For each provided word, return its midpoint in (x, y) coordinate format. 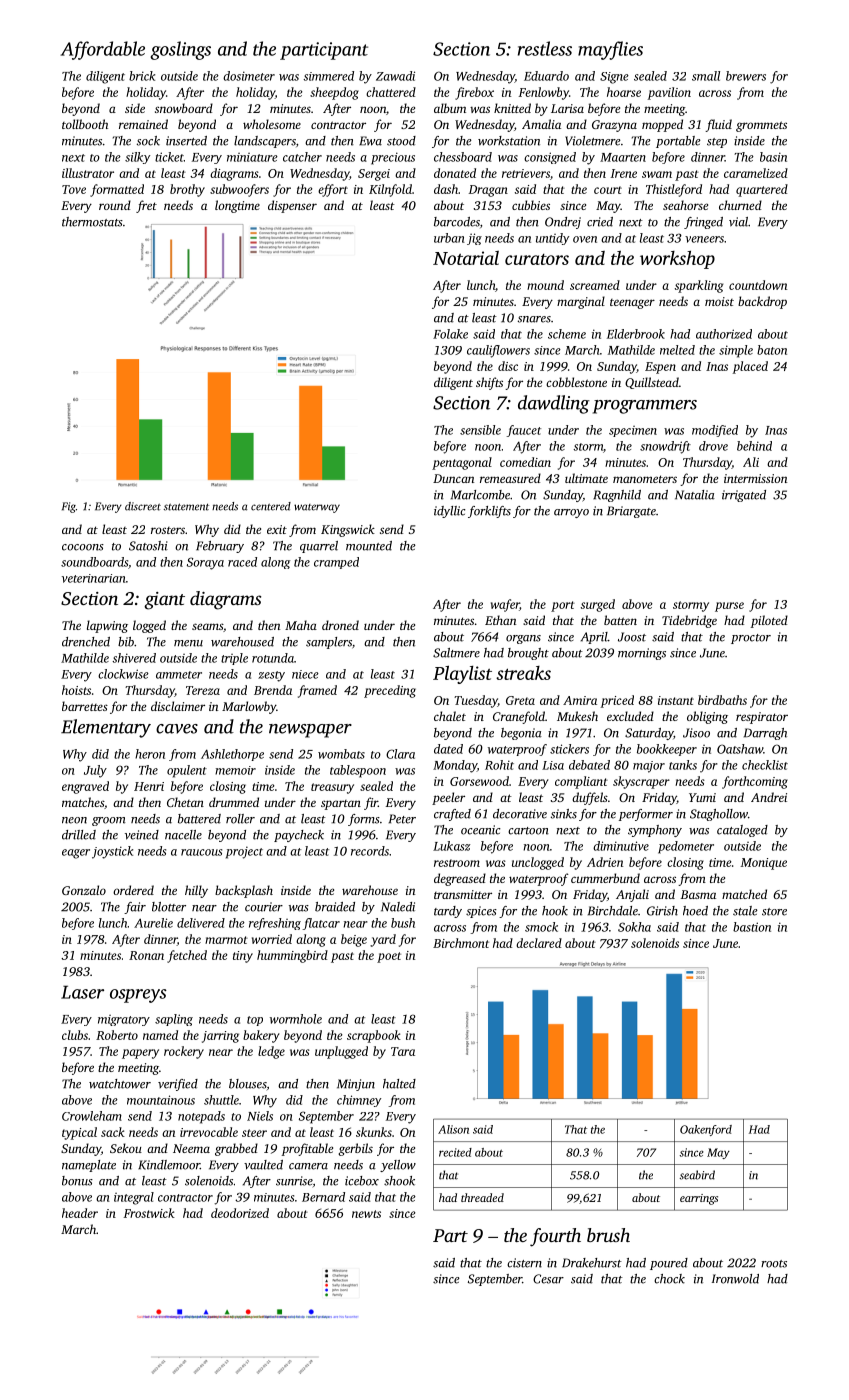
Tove (74, 189)
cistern (524, 1263)
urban (449, 238)
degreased (460, 879)
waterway (317, 508)
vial (738, 222)
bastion (752, 927)
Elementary (106, 728)
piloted (769, 621)
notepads (201, 1117)
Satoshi (148, 546)
